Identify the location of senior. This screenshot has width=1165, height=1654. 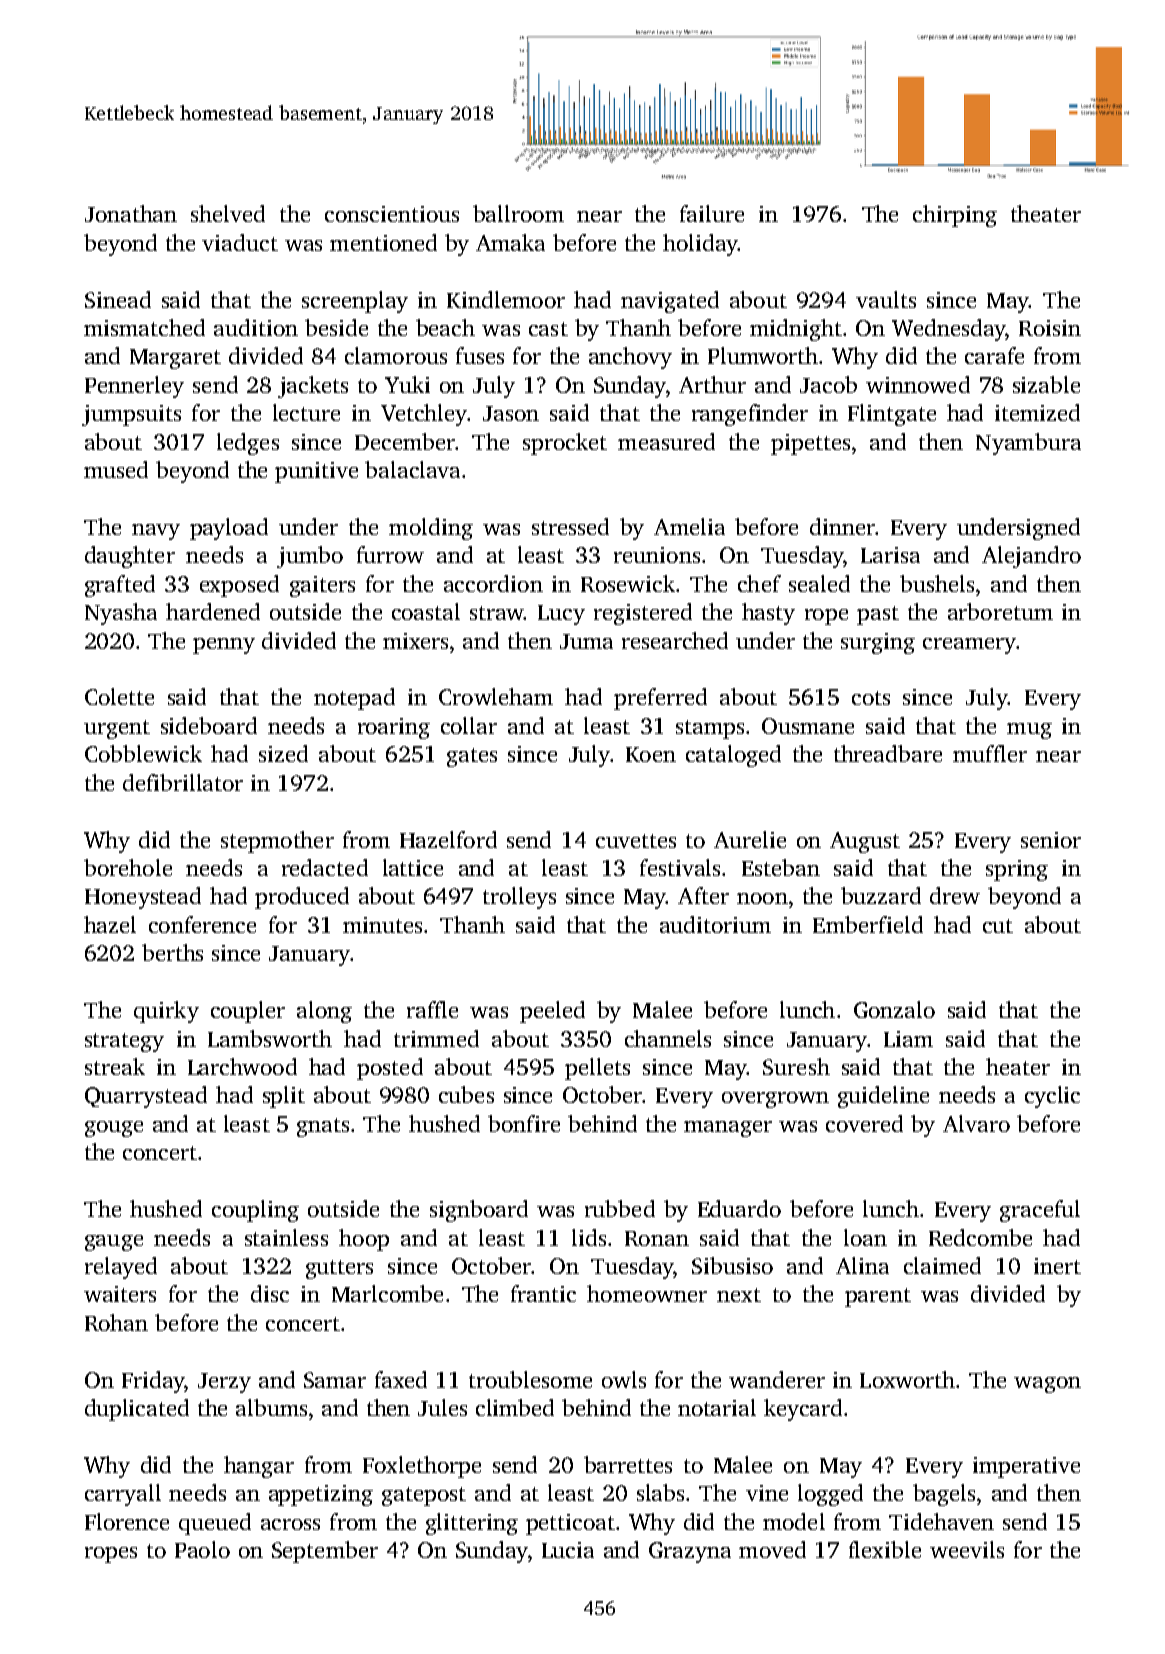
(1051, 840).
